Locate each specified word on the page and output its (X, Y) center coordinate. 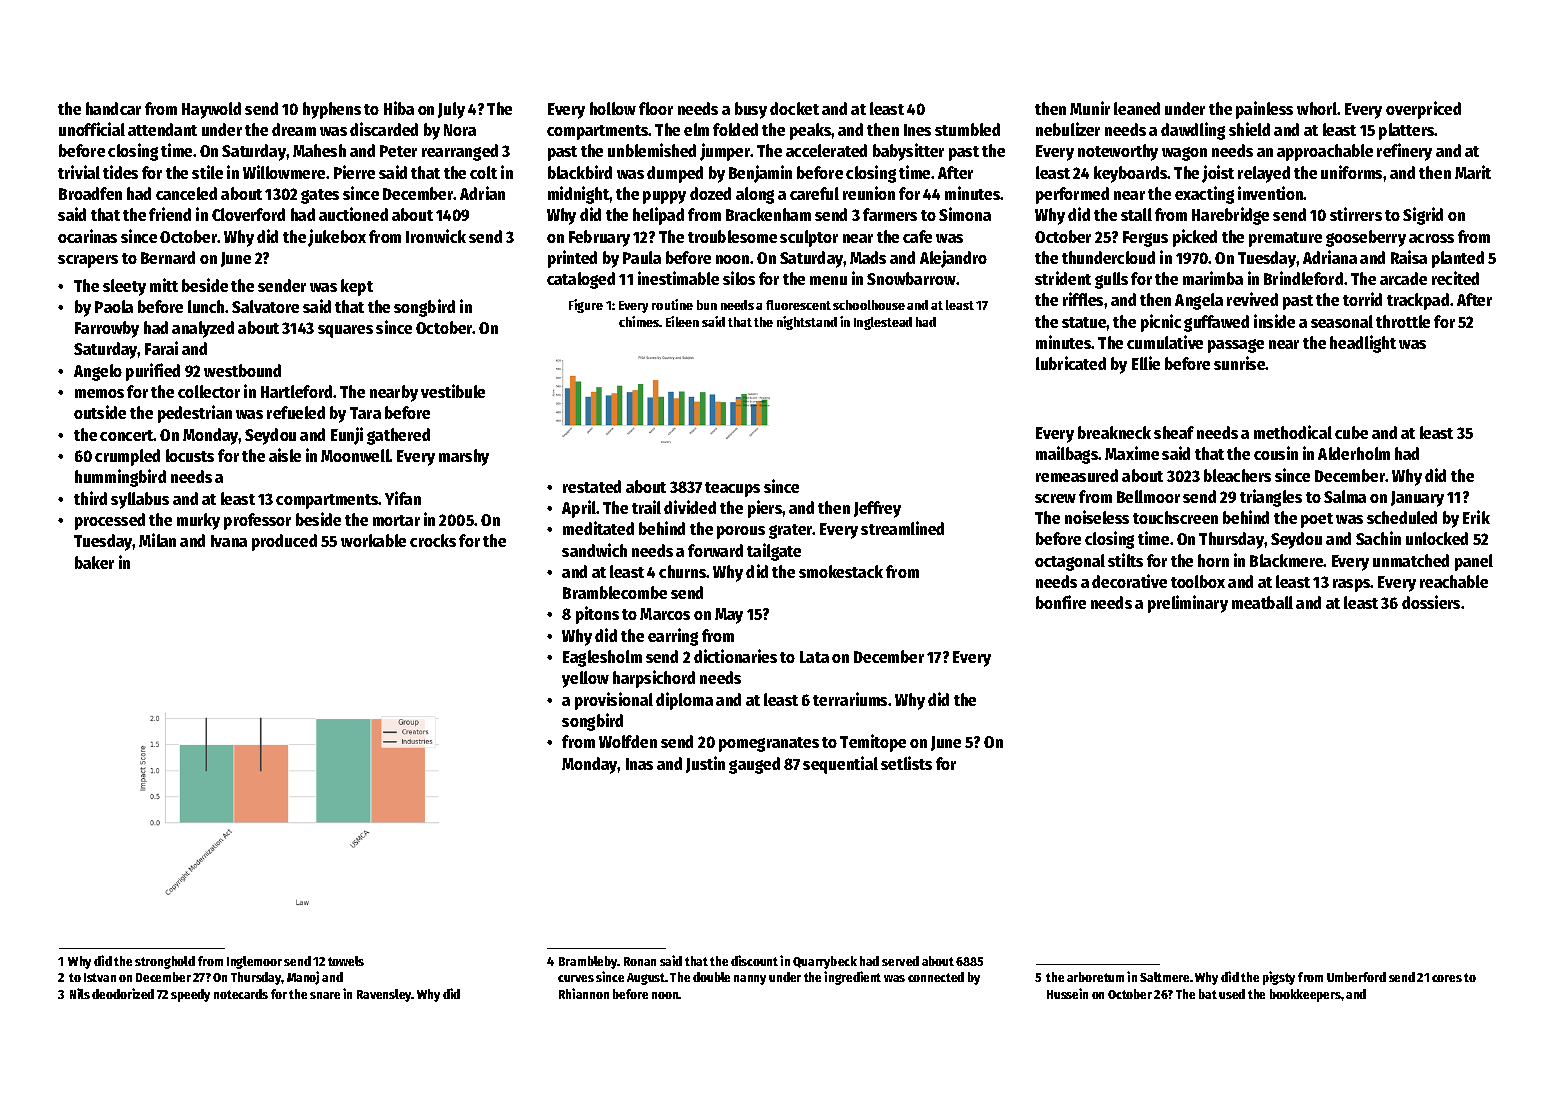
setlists (906, 763)
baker (94, 562)
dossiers (1431, 602)
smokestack (841, 571)
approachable (1325, 152)
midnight (579, 195)
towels (346, 961)
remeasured (1077, 475)
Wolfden (628, 741)
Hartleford (296, 391)
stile (207, 172)
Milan (157, 540)
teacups (732, 489)
